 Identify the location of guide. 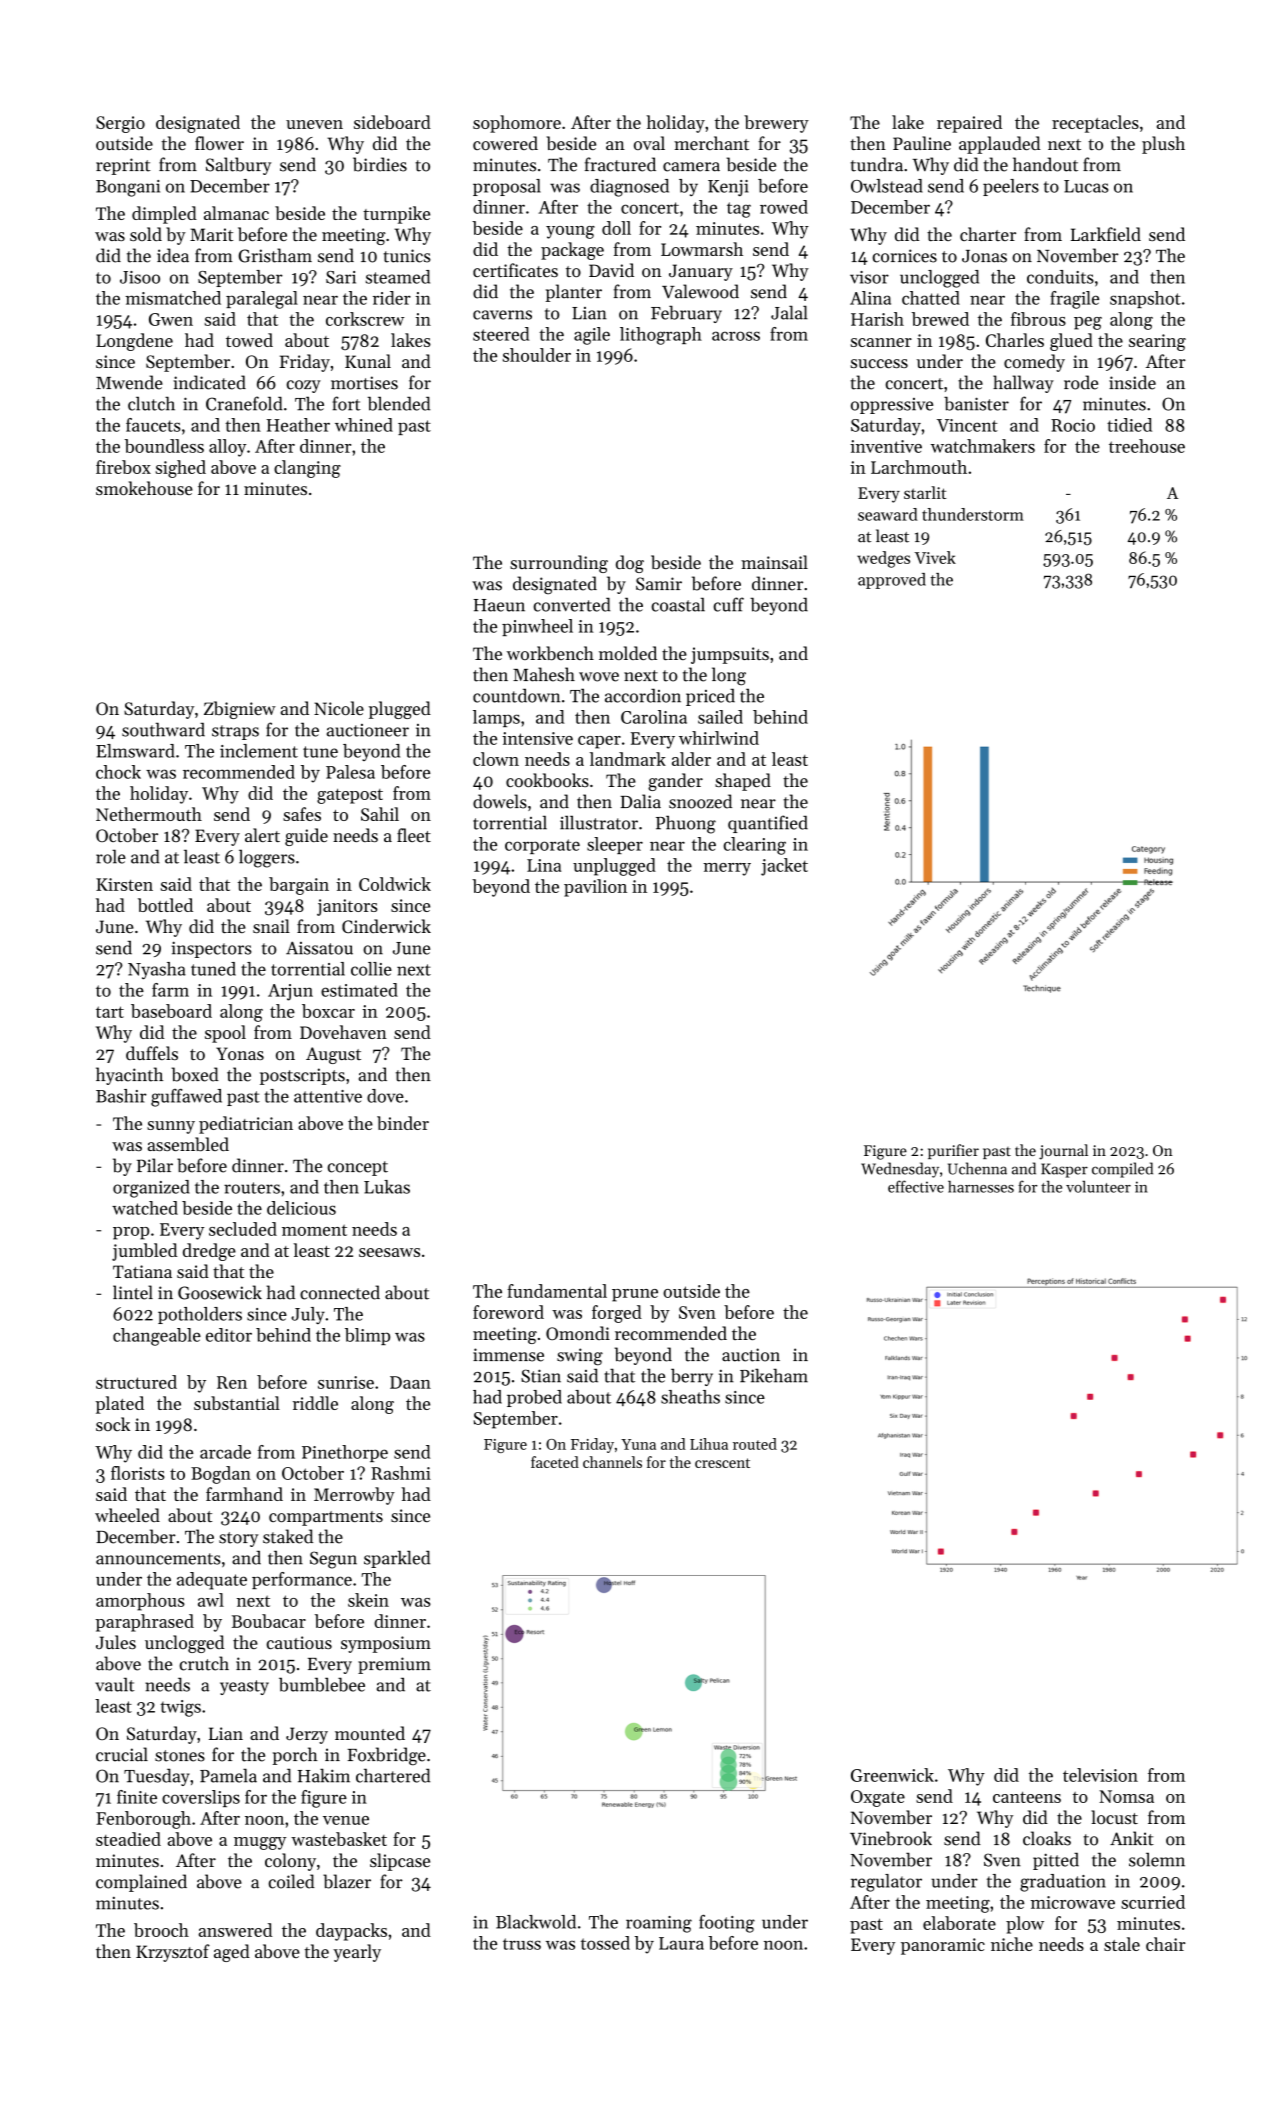
(306, 837).
